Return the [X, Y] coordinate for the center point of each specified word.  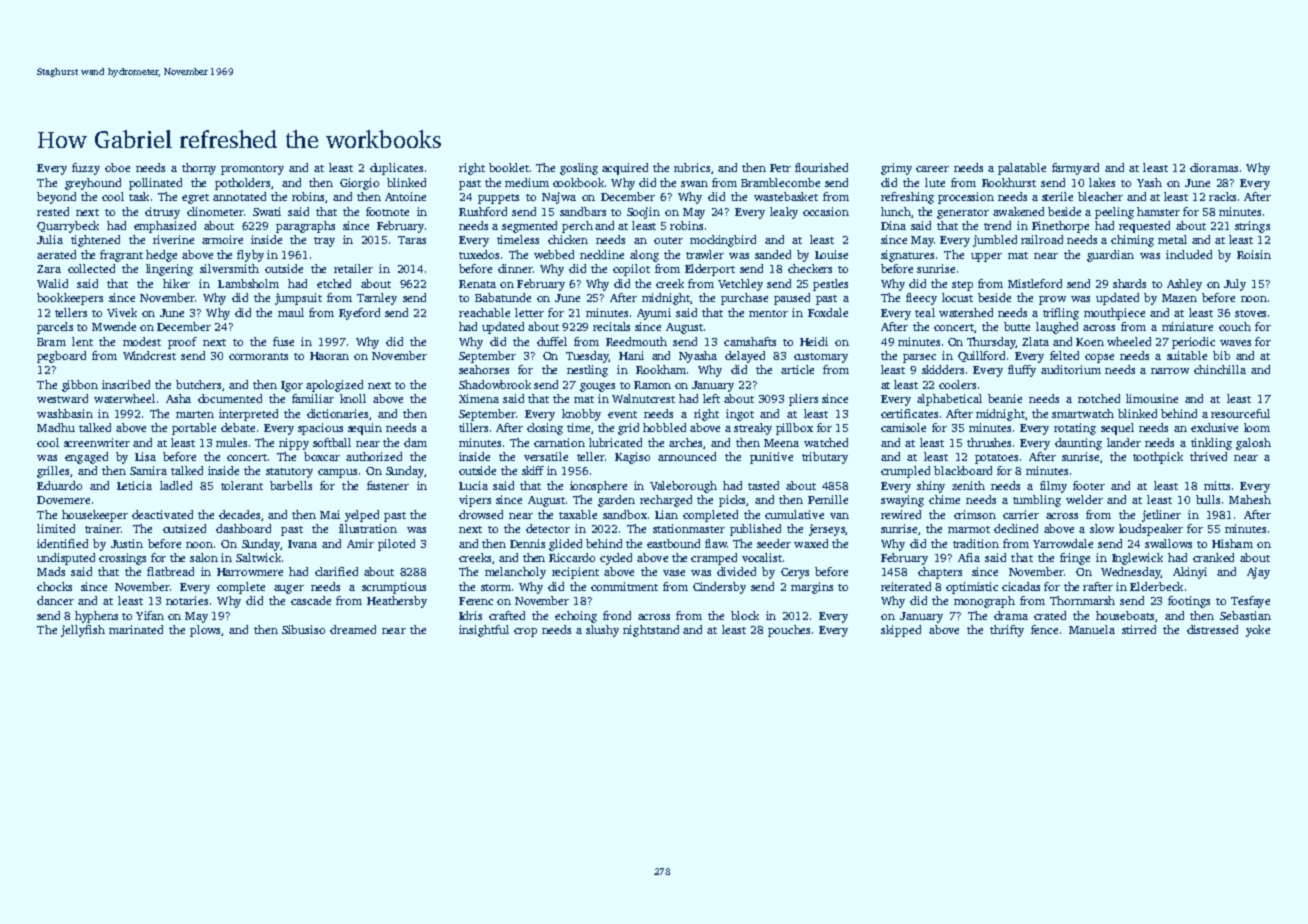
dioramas [1214, 167]
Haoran [329, 356]
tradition [976, 543]
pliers [803, 400]
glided [565, 545]
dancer [55, 600]
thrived [1208, 456]
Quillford [981, 356]
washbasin [65, 413]
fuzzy [86, 169]
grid [628, 429]
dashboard [243, 528]
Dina [893, 225]
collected [91, 268]
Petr [780, 168]
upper [986, 257]
